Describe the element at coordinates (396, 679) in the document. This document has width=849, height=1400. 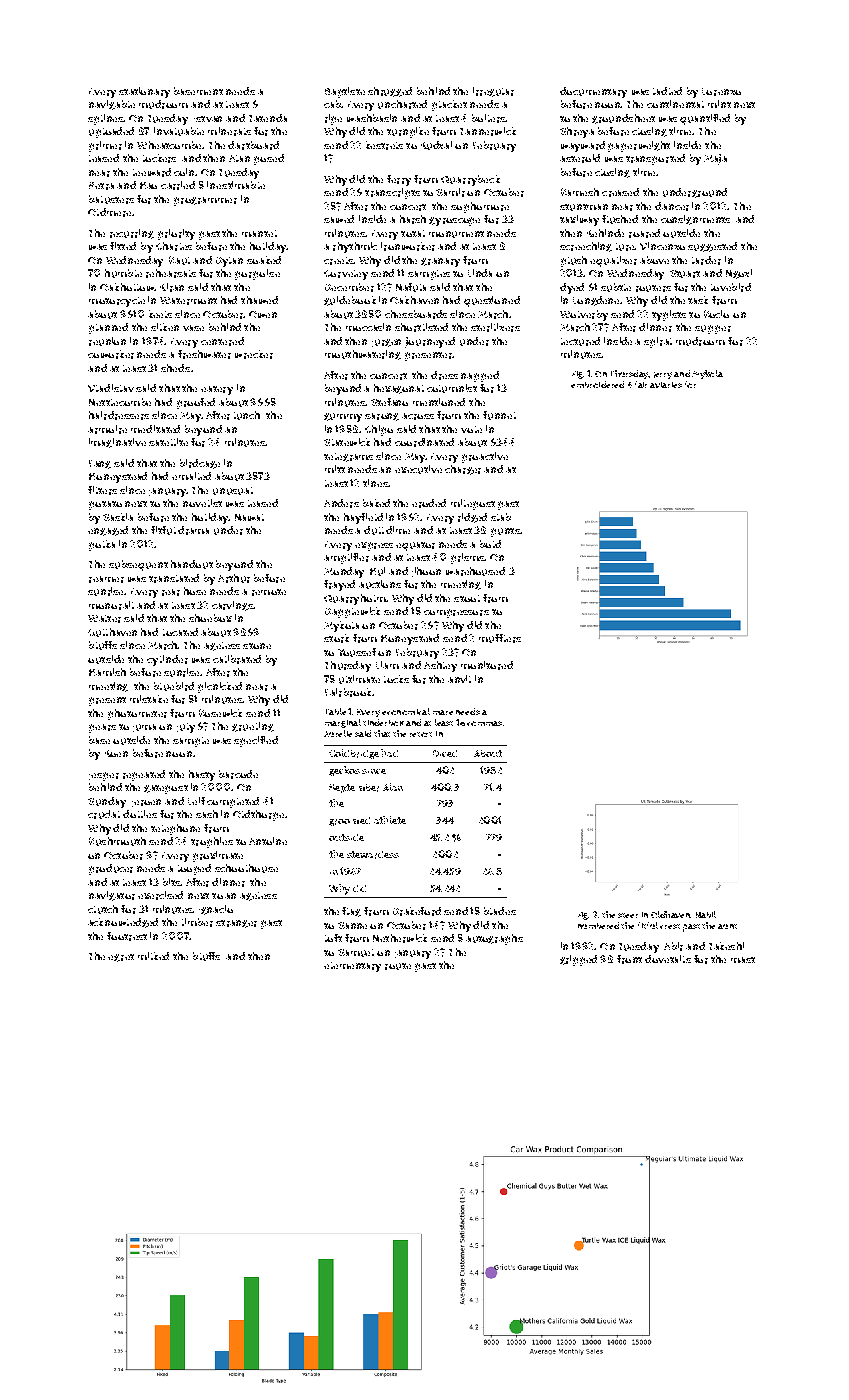
I see `locks` at that location.
